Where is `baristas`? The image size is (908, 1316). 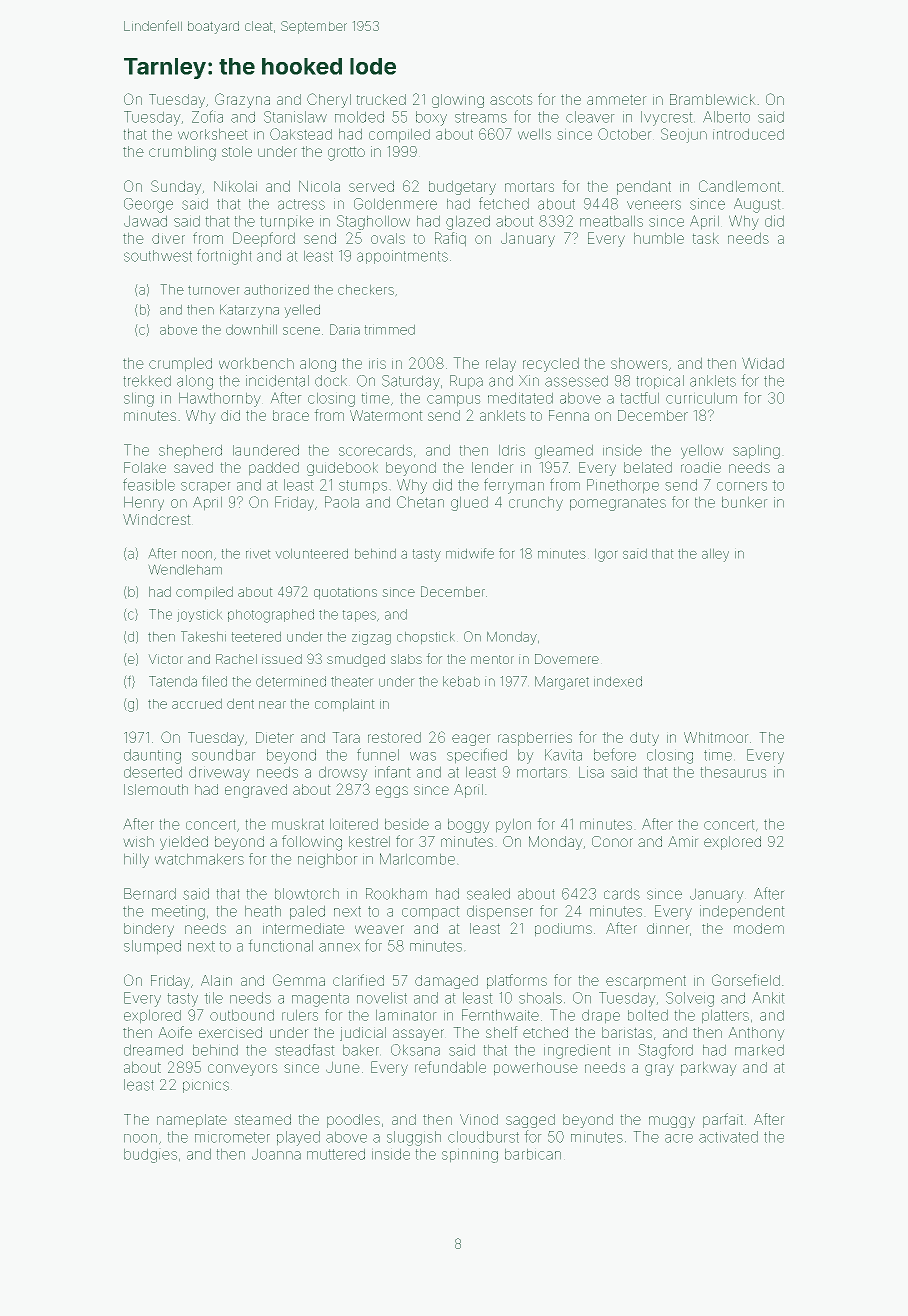
baristas is located at coordinates (627, 1032).
